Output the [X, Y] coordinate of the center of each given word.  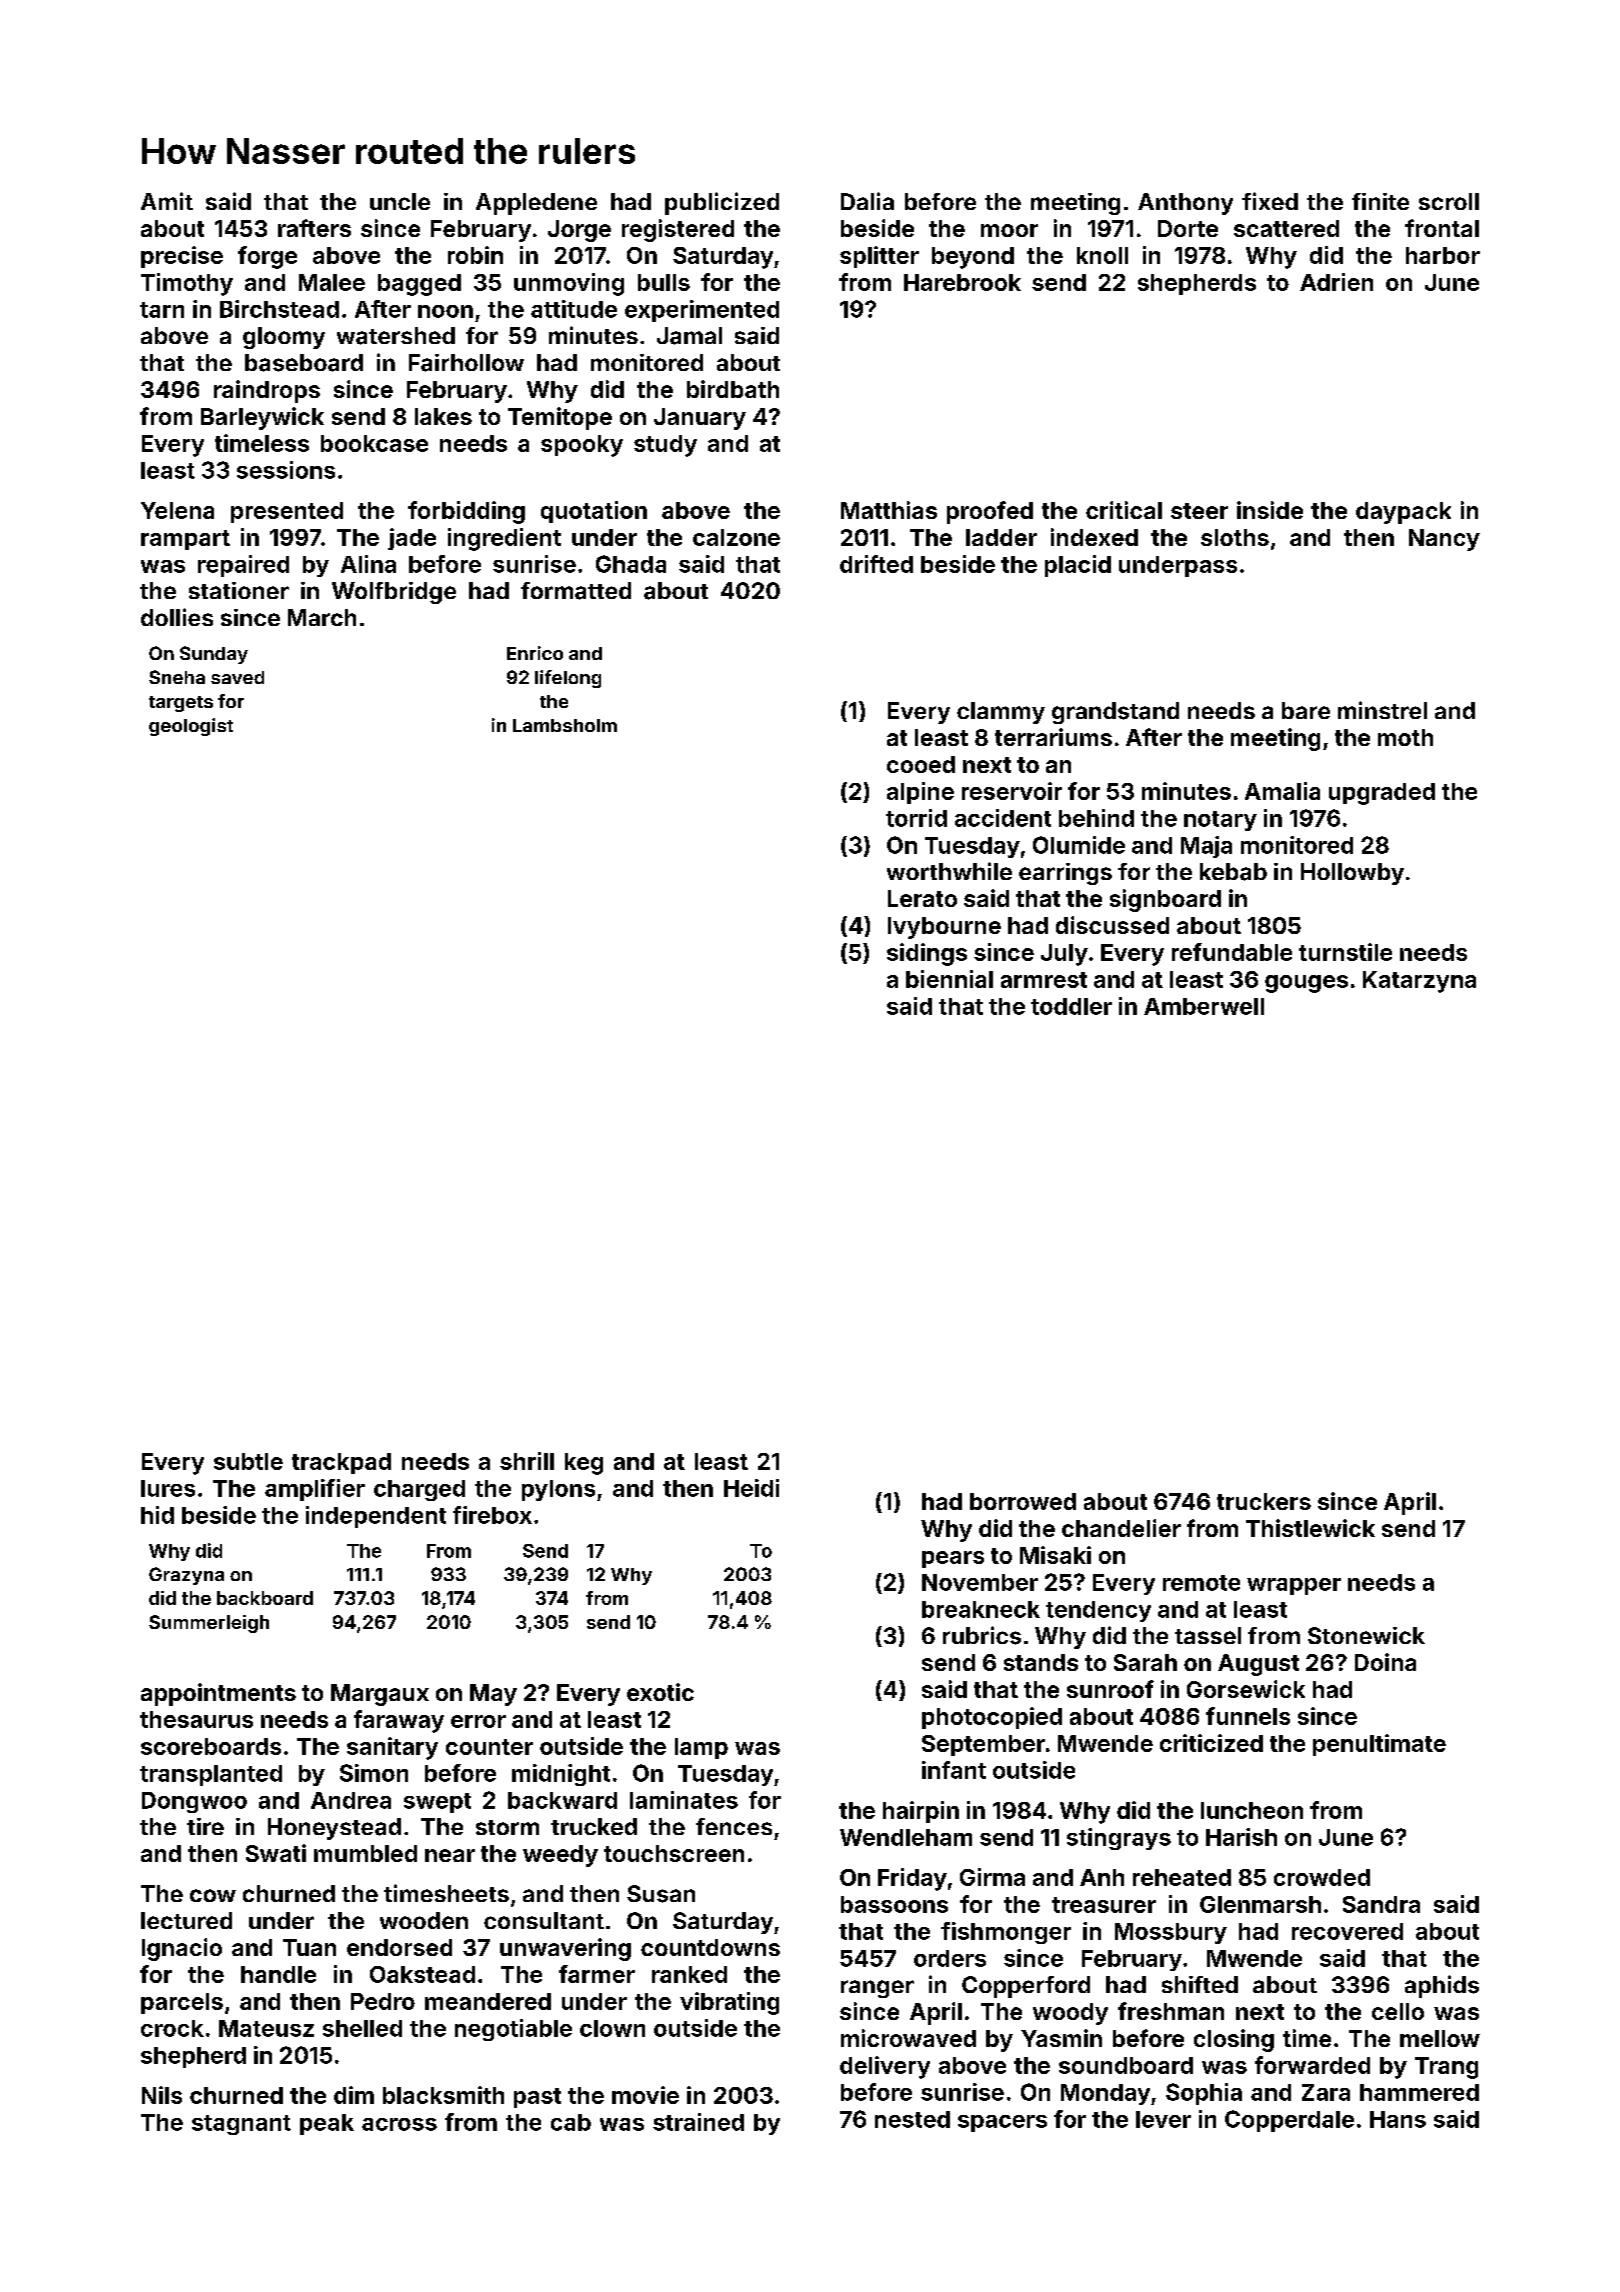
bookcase [374, 443]
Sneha [177, 677]
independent [376, 1517]
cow [213, 1895]
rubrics [982, 1635]
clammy [1001, 713]
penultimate [1379, 1745]
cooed [921, 764]
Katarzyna [1419, 982]
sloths [1235, 537]
